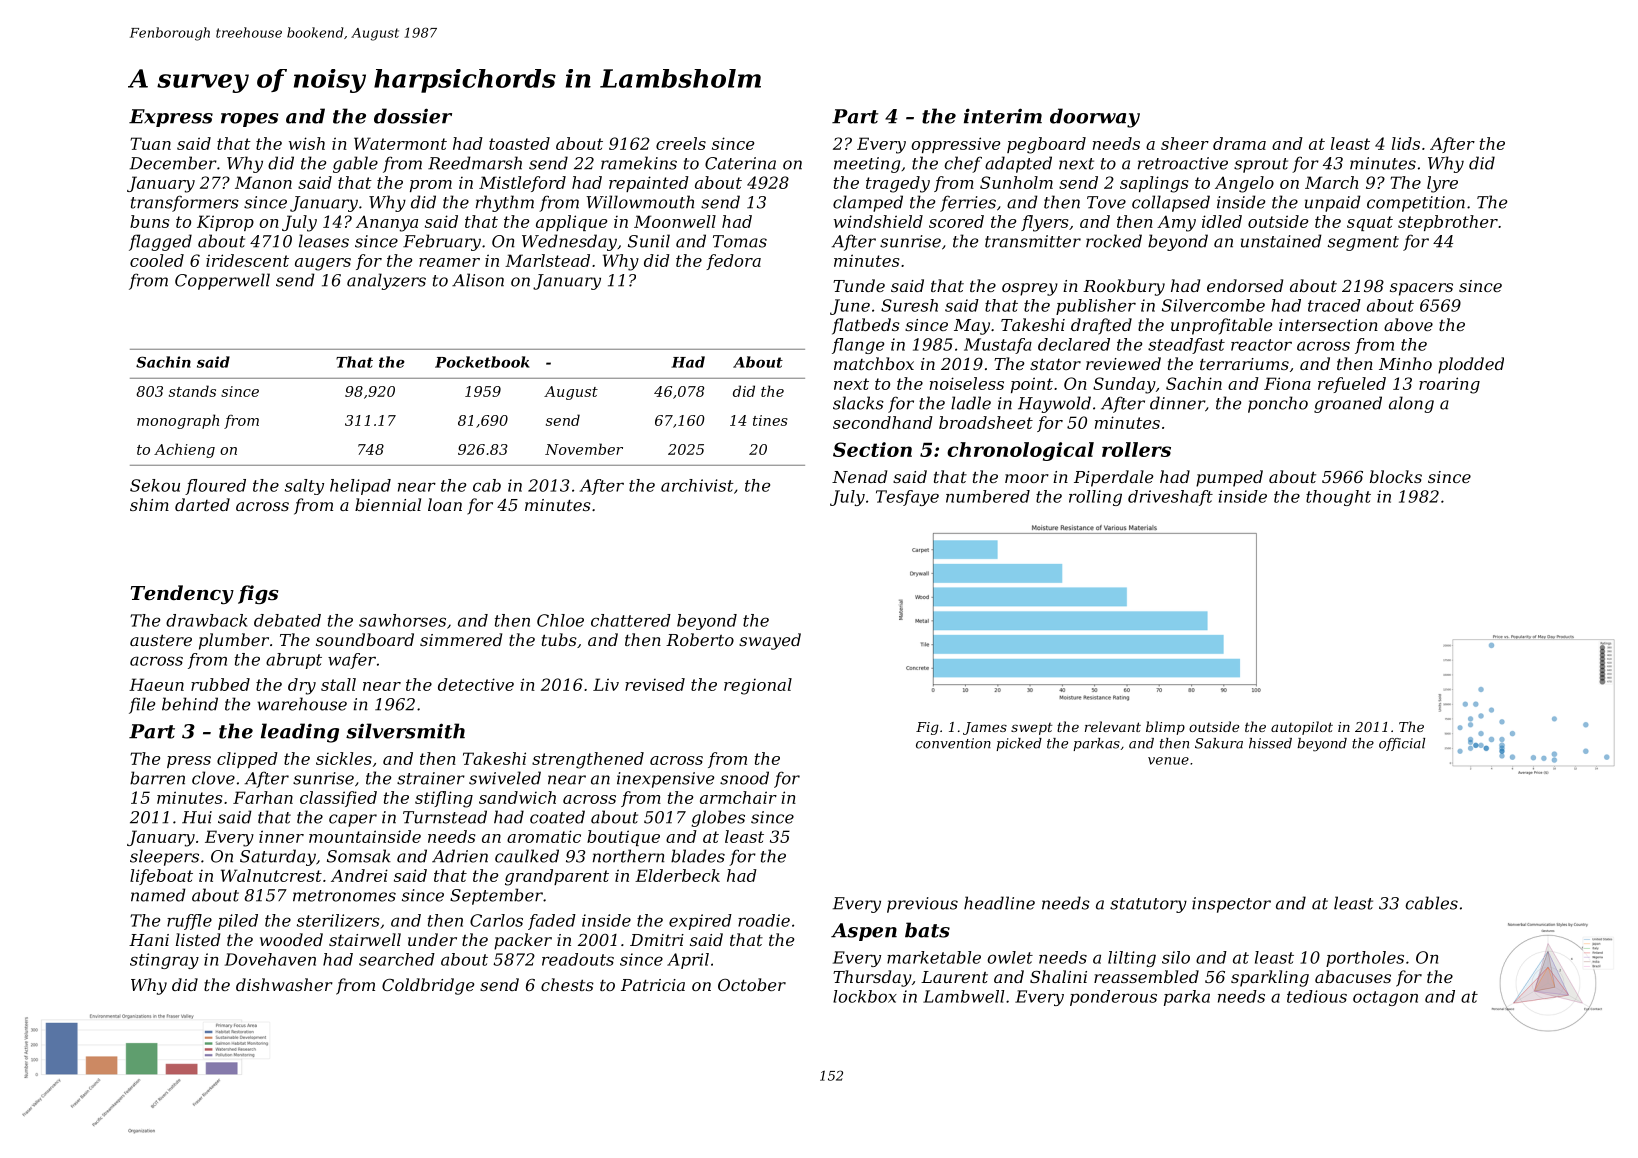 Image resolution: width=1638 pixels, height=1158 pixels. Describe the element at coordinates (324, 241) in the screenshot. I see `leases` at that location.
